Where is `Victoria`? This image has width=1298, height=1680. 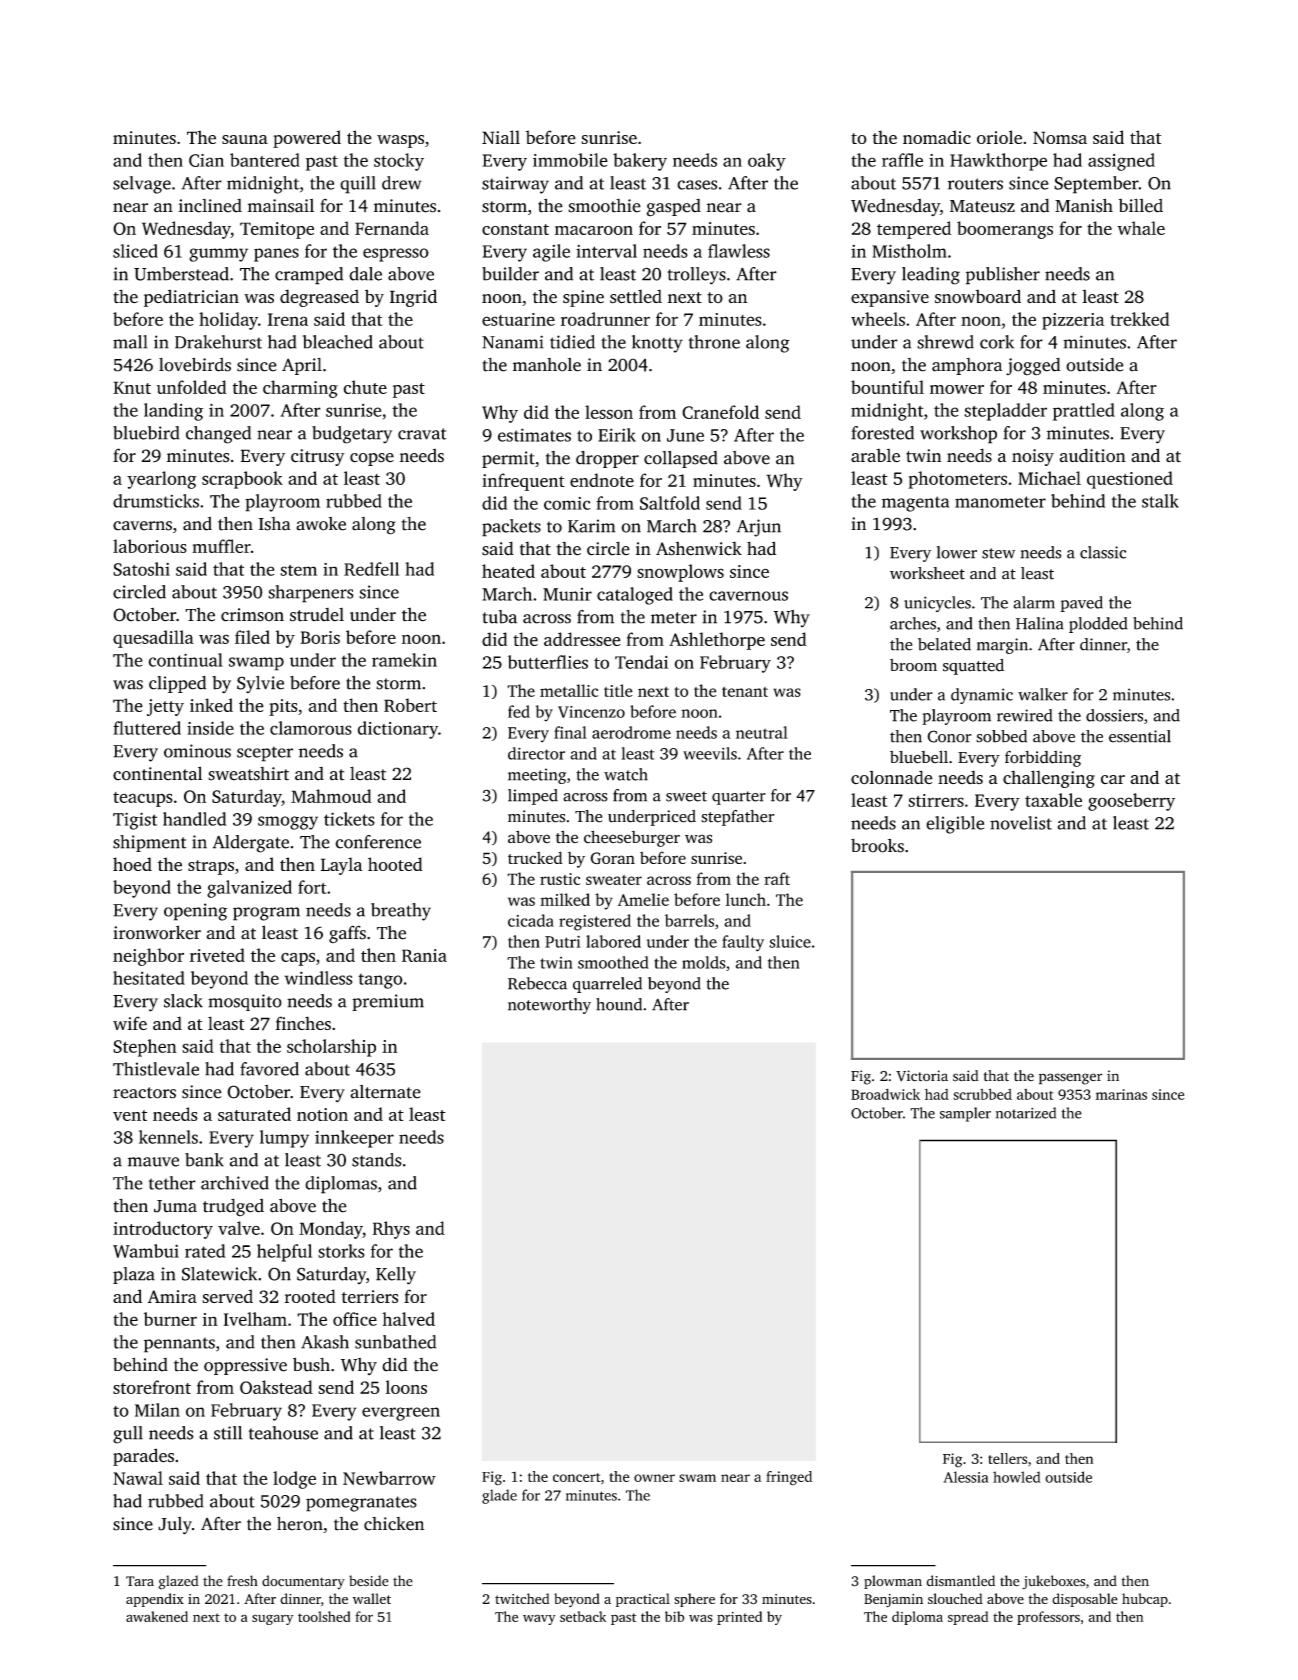 Victoria is located at coordinates (922, 1076).
